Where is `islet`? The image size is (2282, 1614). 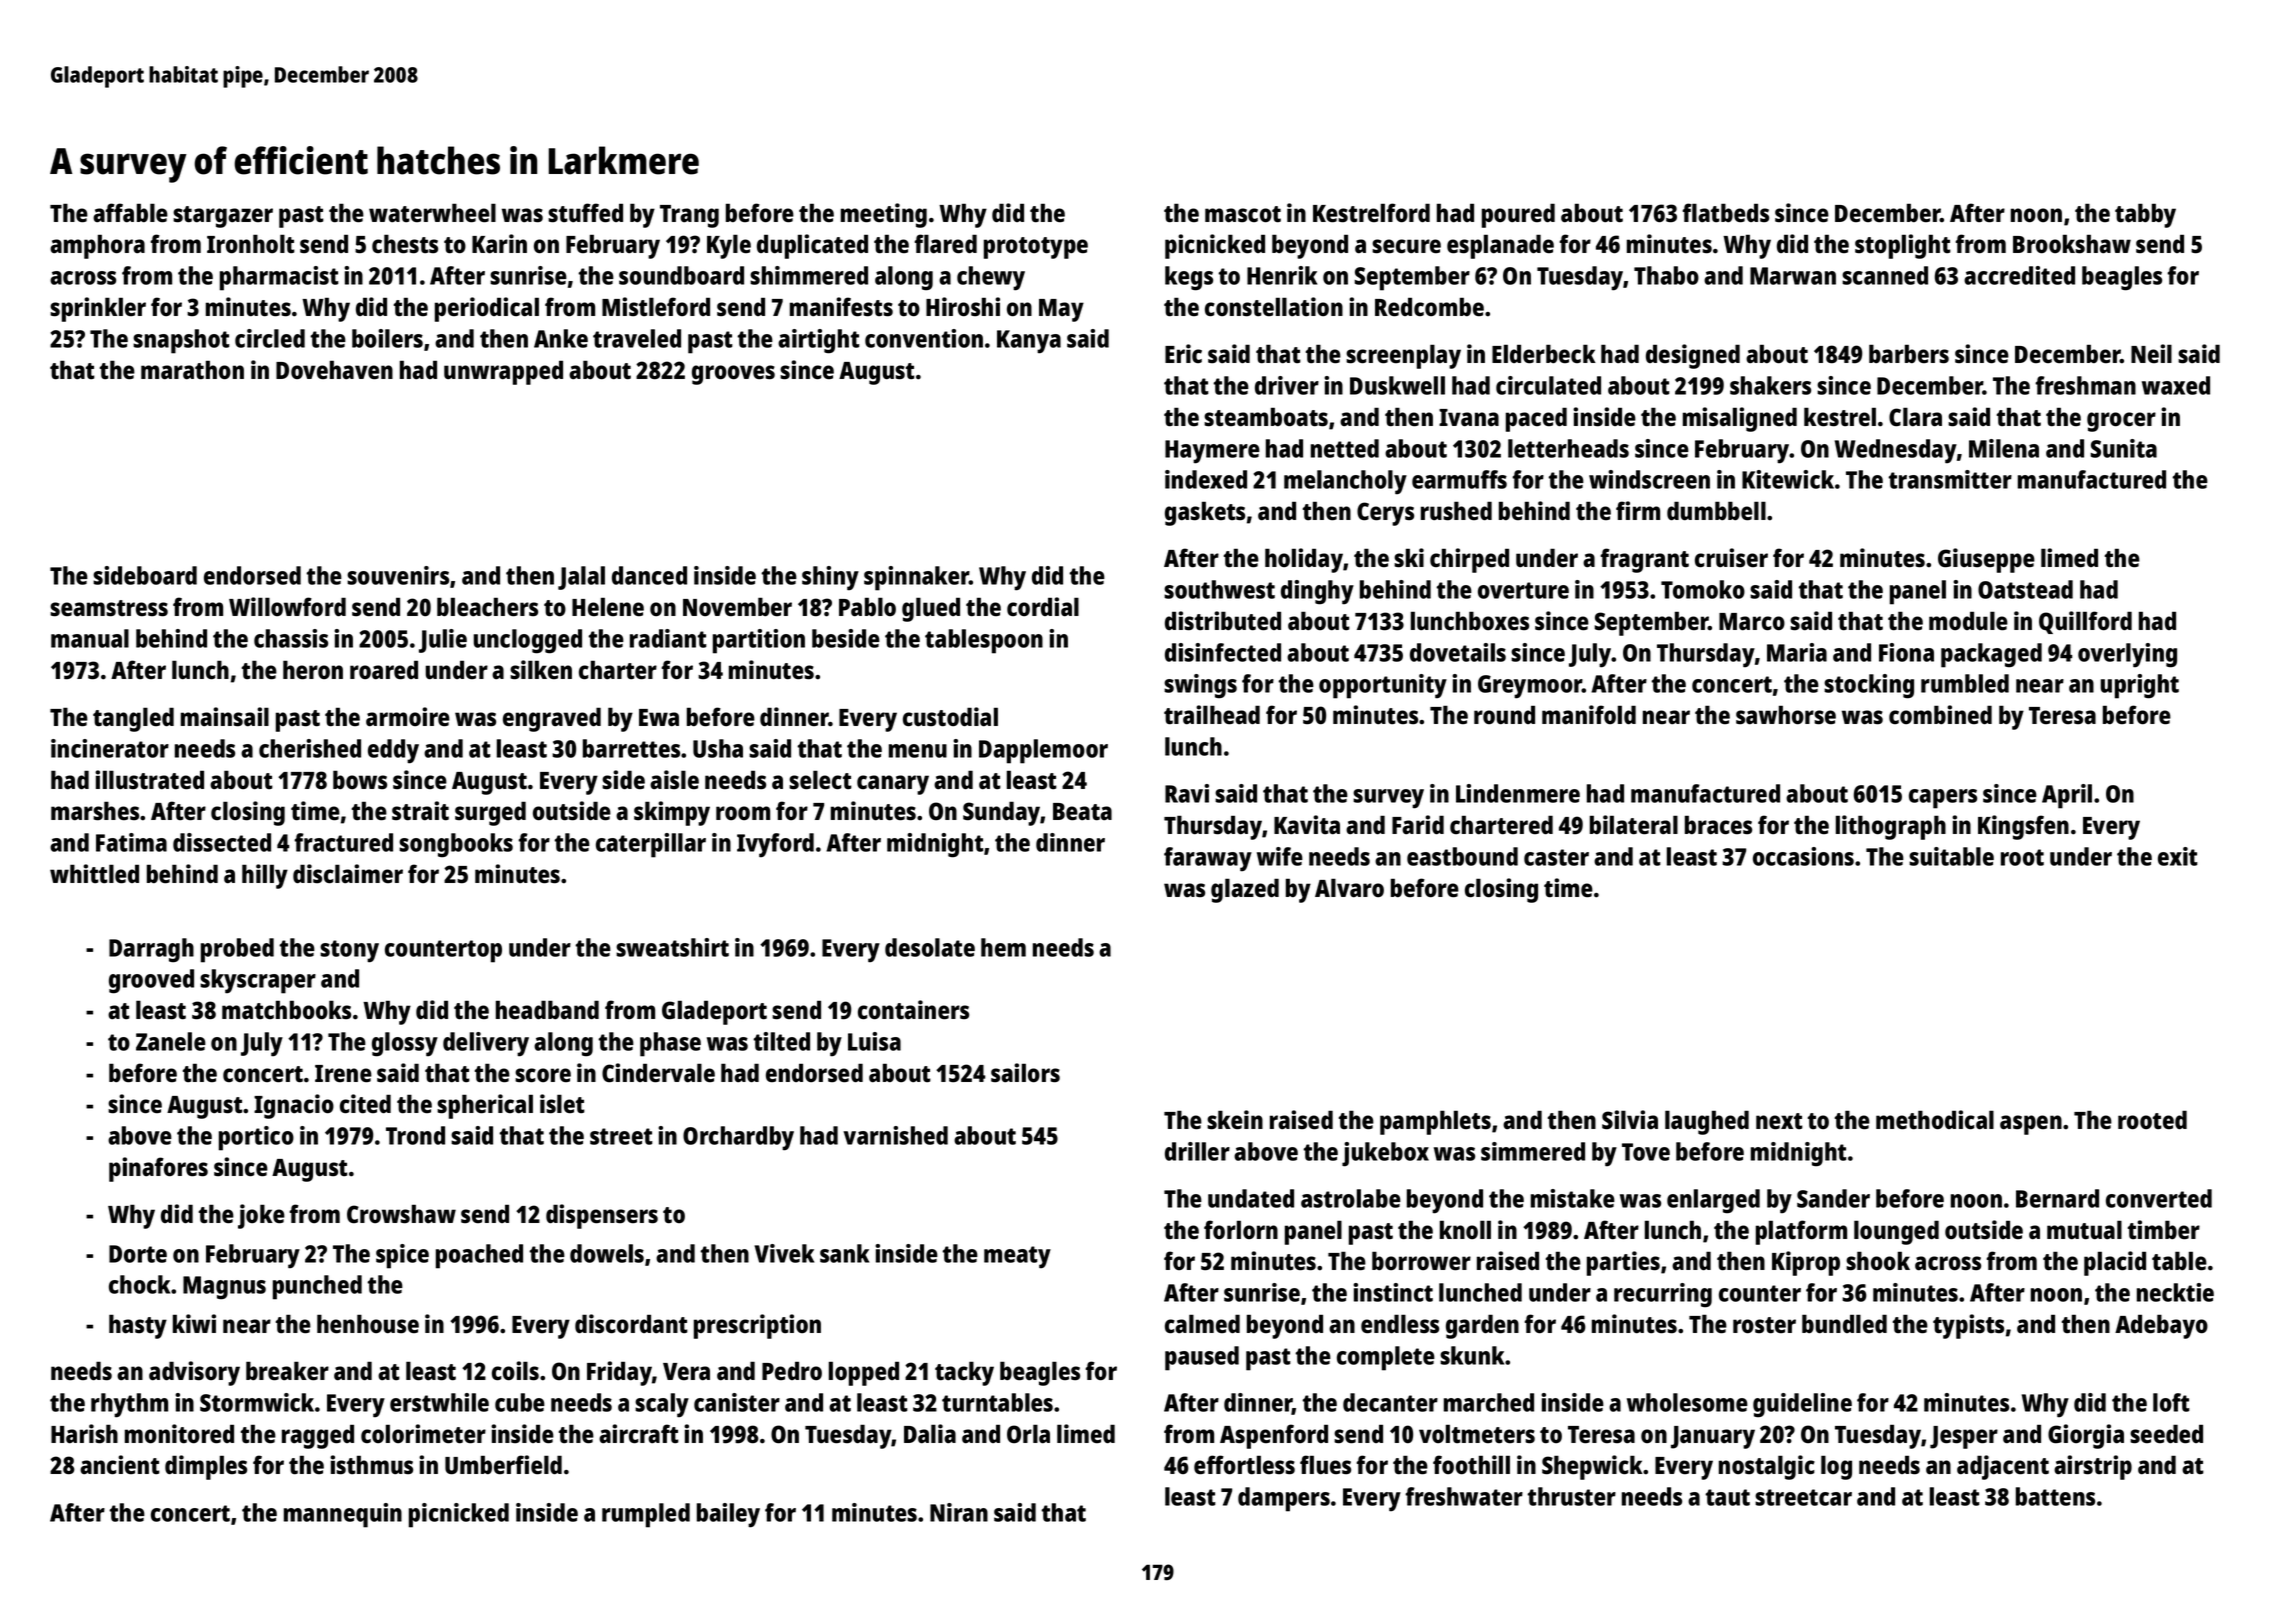
islet is located at coordinates (562, 1104).
